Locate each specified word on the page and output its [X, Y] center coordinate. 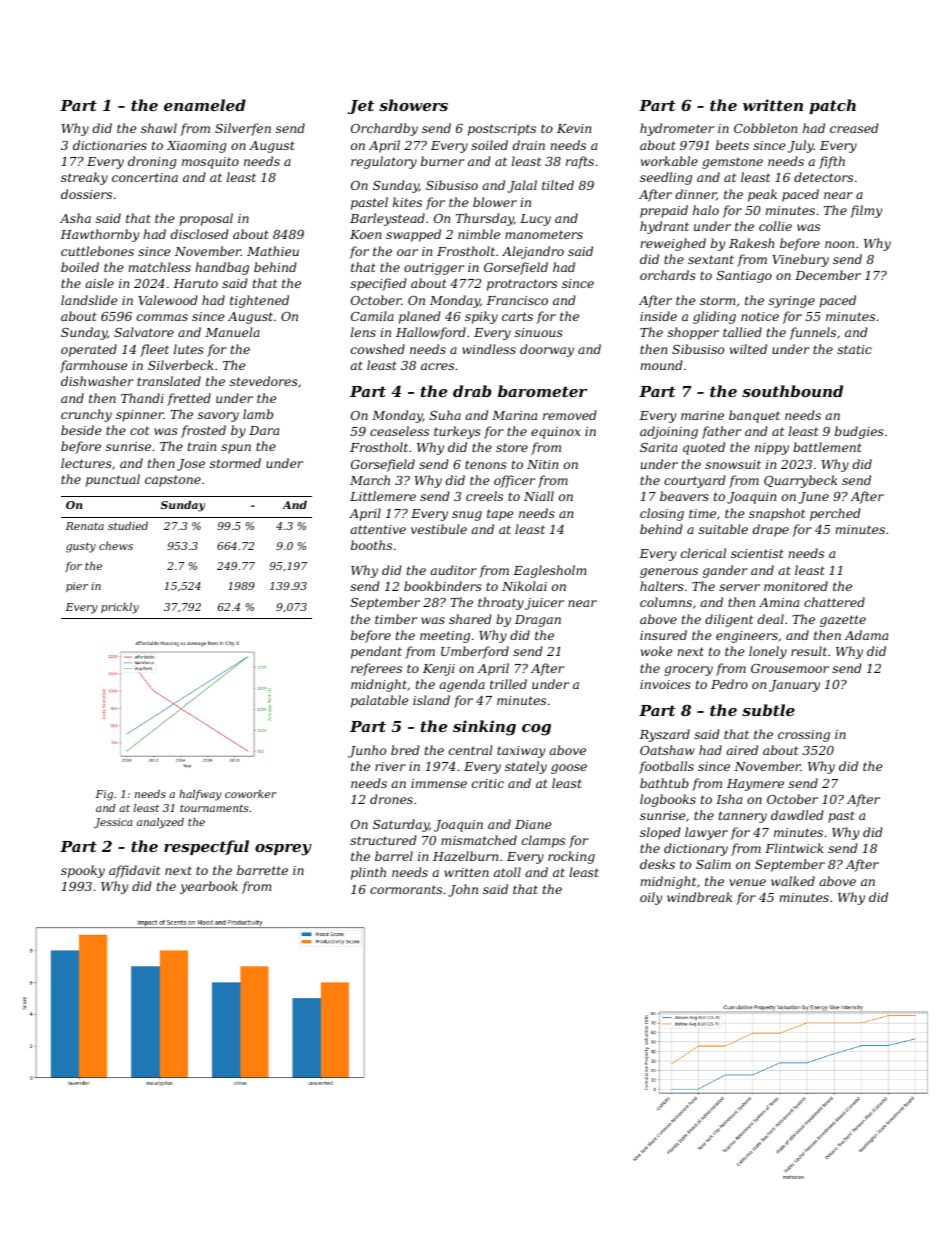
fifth [832, 162]
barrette [262, 870]
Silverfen [243, 129]
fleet [154, 350]
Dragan [538, 621]
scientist [757, 553]
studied [128, 526]
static [854, 349]
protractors [522, 285]
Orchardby [384, 129]
